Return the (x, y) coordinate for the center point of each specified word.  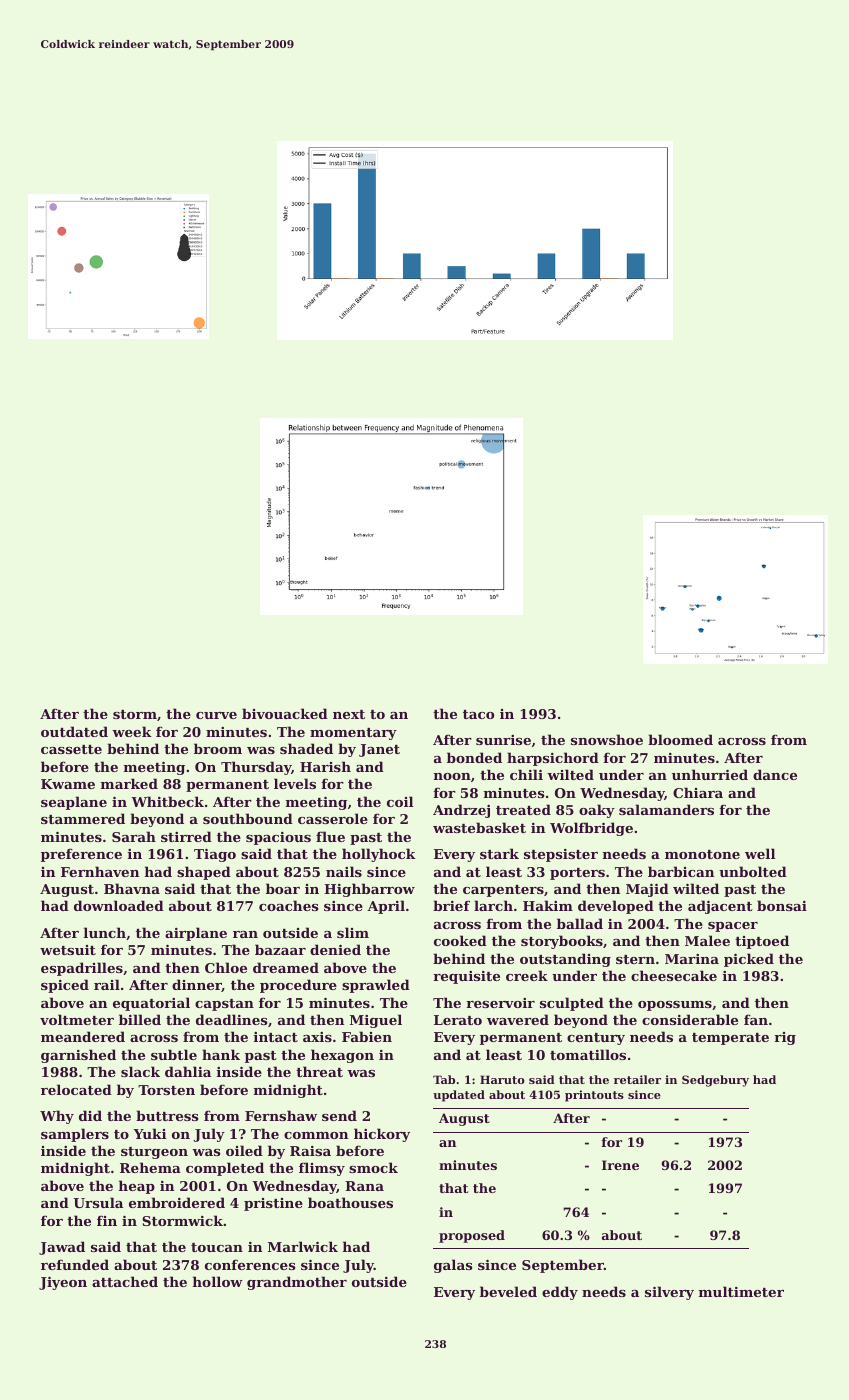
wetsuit (68, 950)
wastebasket (479, 827)
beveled (508, 1291)
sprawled (376, 986)
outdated (74, 731)
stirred (186, 836)
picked (749, 960)
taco (478, 714)
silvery (669, 1293)
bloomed (680, 739)
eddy (560, 1293)
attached (125, 1281)
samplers (75, 1135)
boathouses (350, 1202)
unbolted (753, 871)
